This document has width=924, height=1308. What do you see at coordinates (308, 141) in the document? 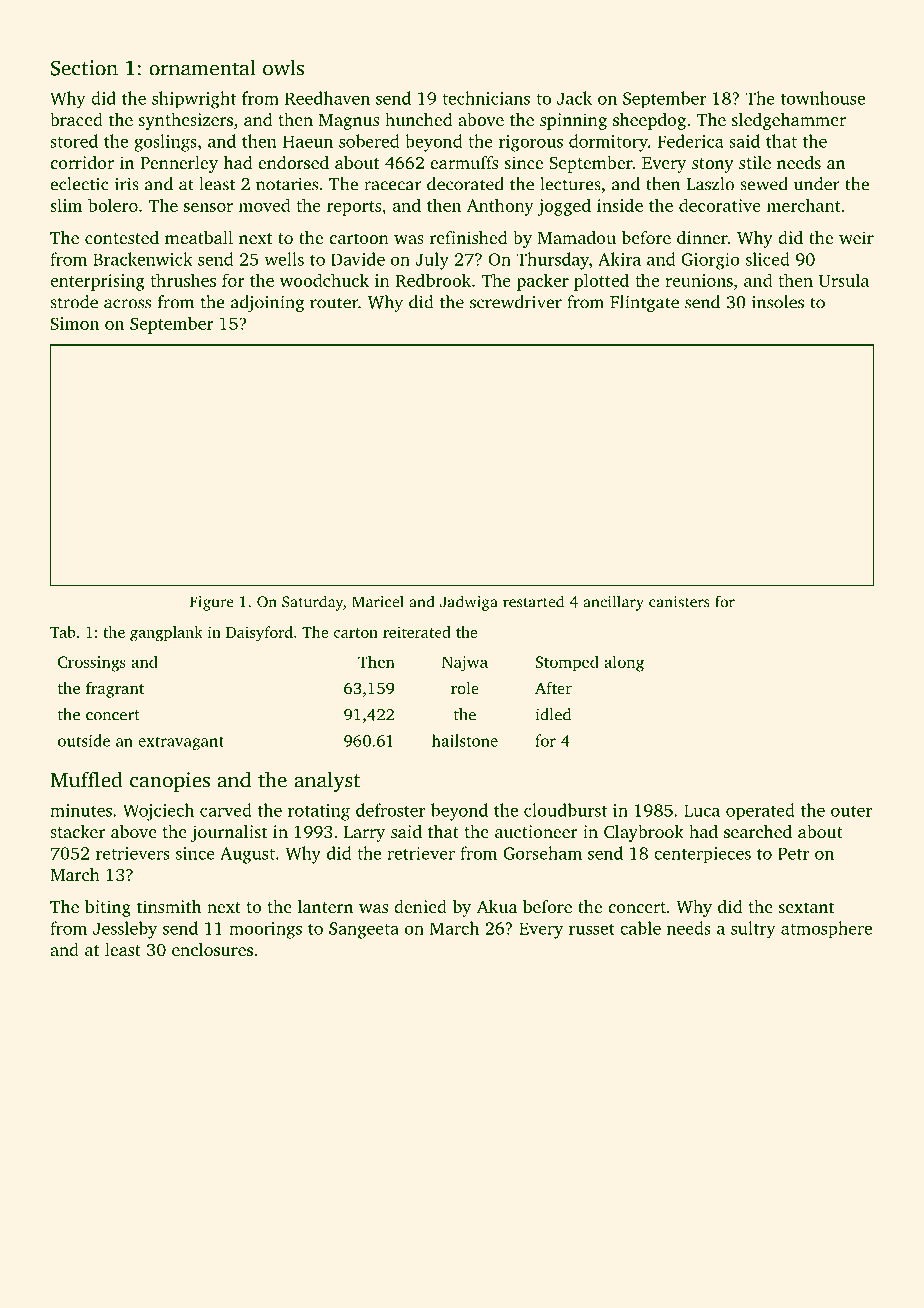
I see `Haeun` at bounding box center [308, 141].
